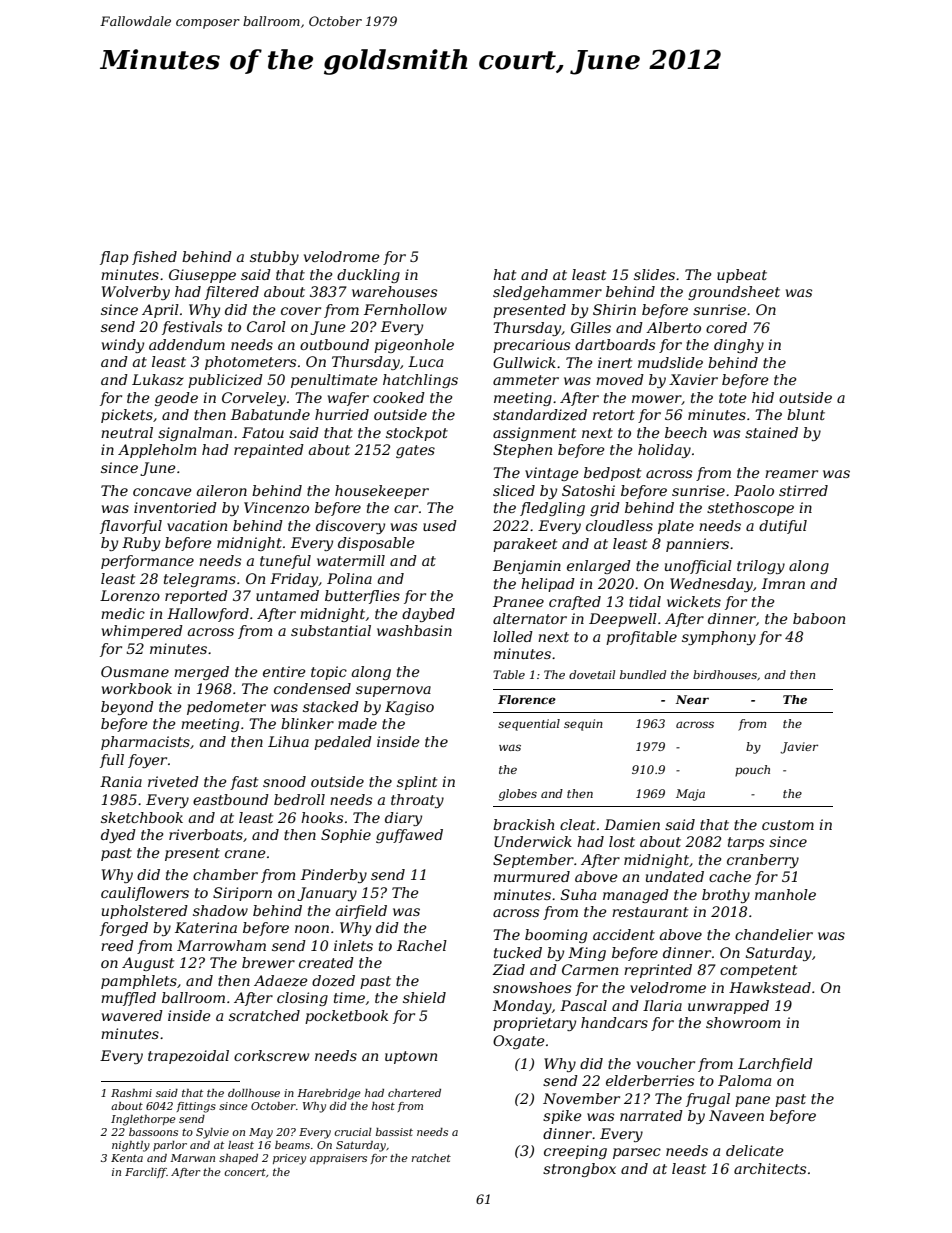 The height and width of the image is (1233, 952). I want to click on neutral, so click(127, 432).
